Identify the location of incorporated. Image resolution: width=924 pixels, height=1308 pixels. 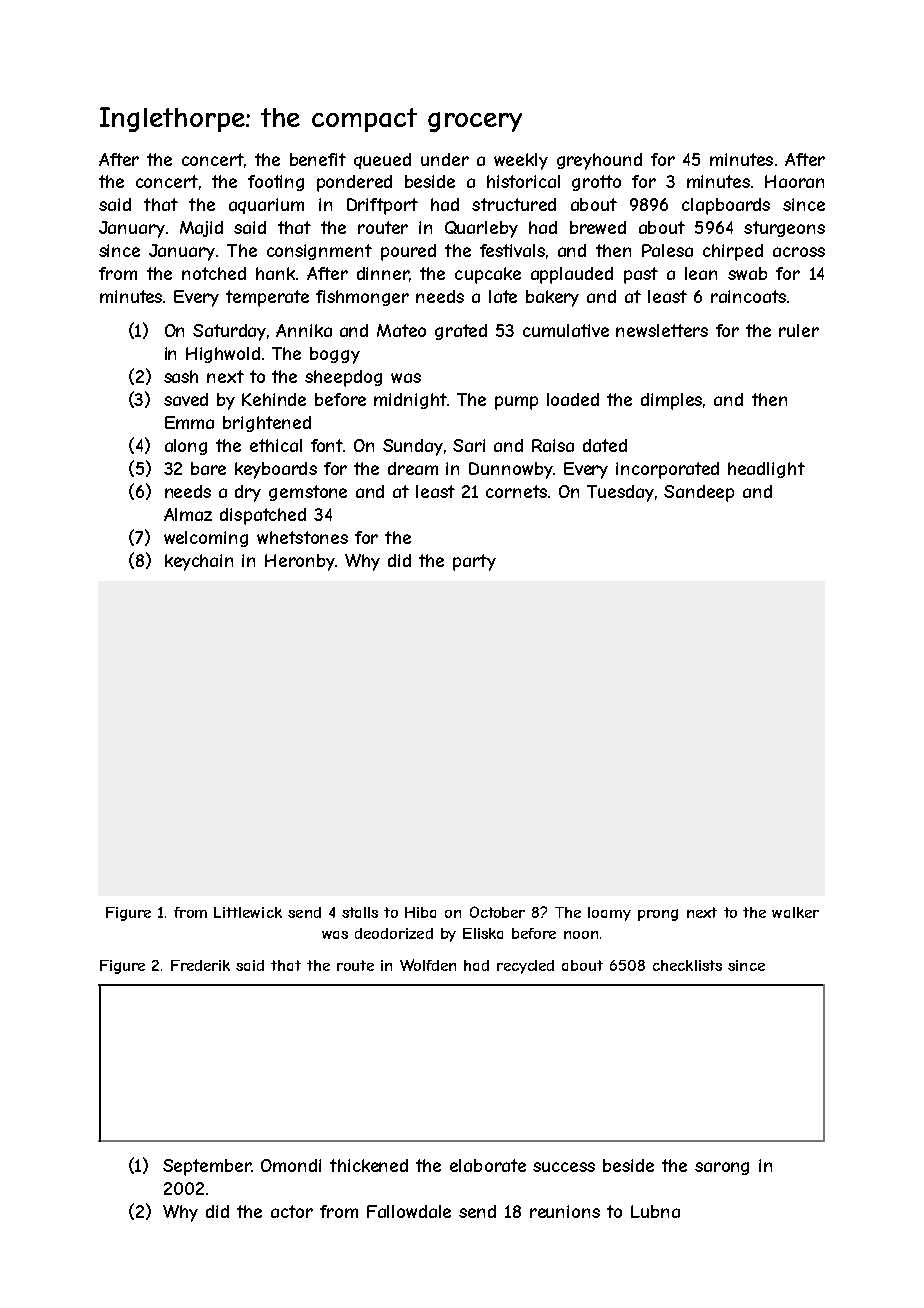
(667, 470).
